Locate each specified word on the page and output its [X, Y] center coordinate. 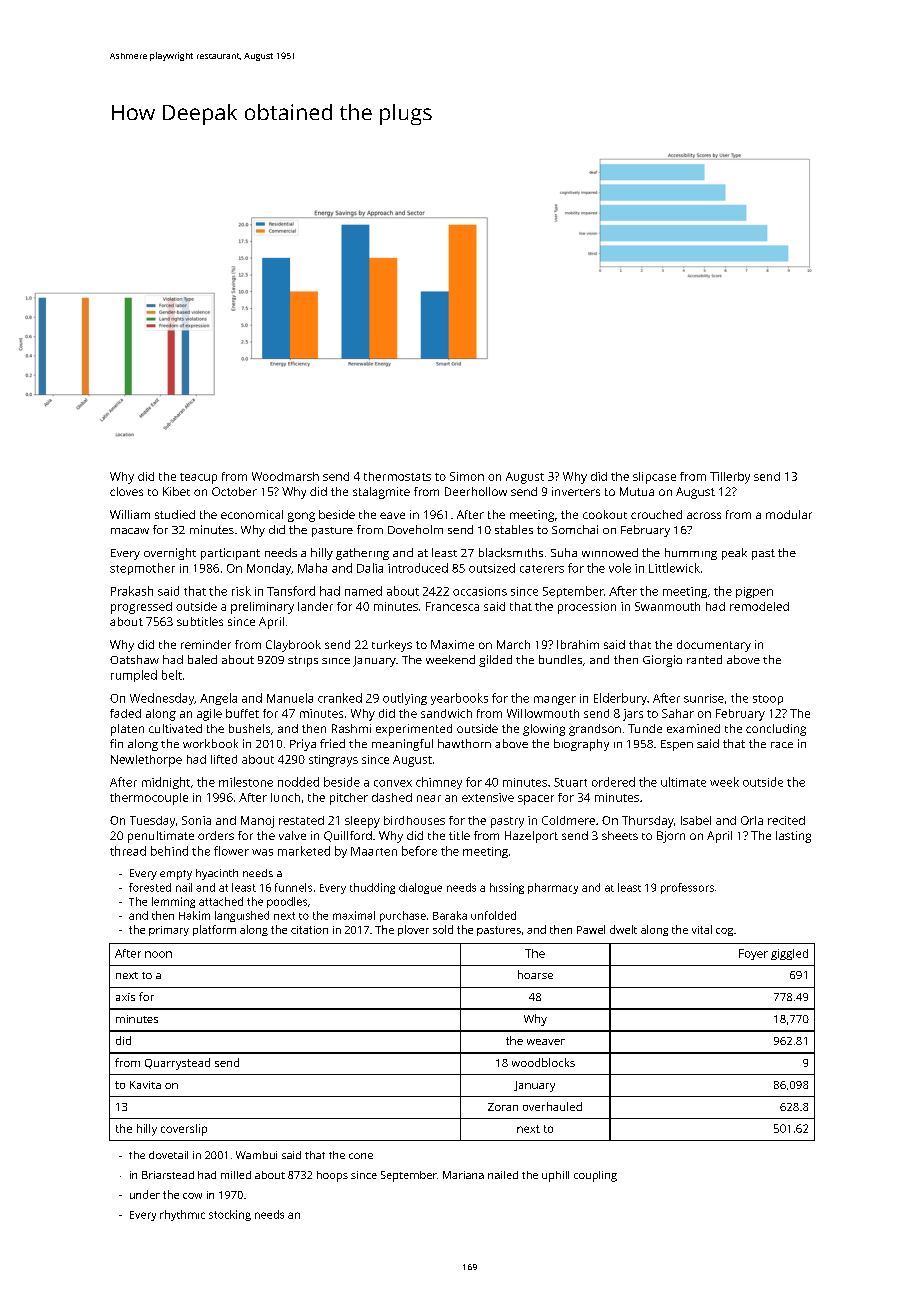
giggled [789, 954]
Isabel [696, 820]
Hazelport [531, 837]
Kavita [145, 1085]
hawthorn [464, 743]
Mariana [463, 1175]
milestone [246, 782]
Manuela [290, 698]
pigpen [754, 592]
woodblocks [543, 1062]
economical [252, 514]
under [145, 1194]
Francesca [452, 606]
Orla [752, 820]
